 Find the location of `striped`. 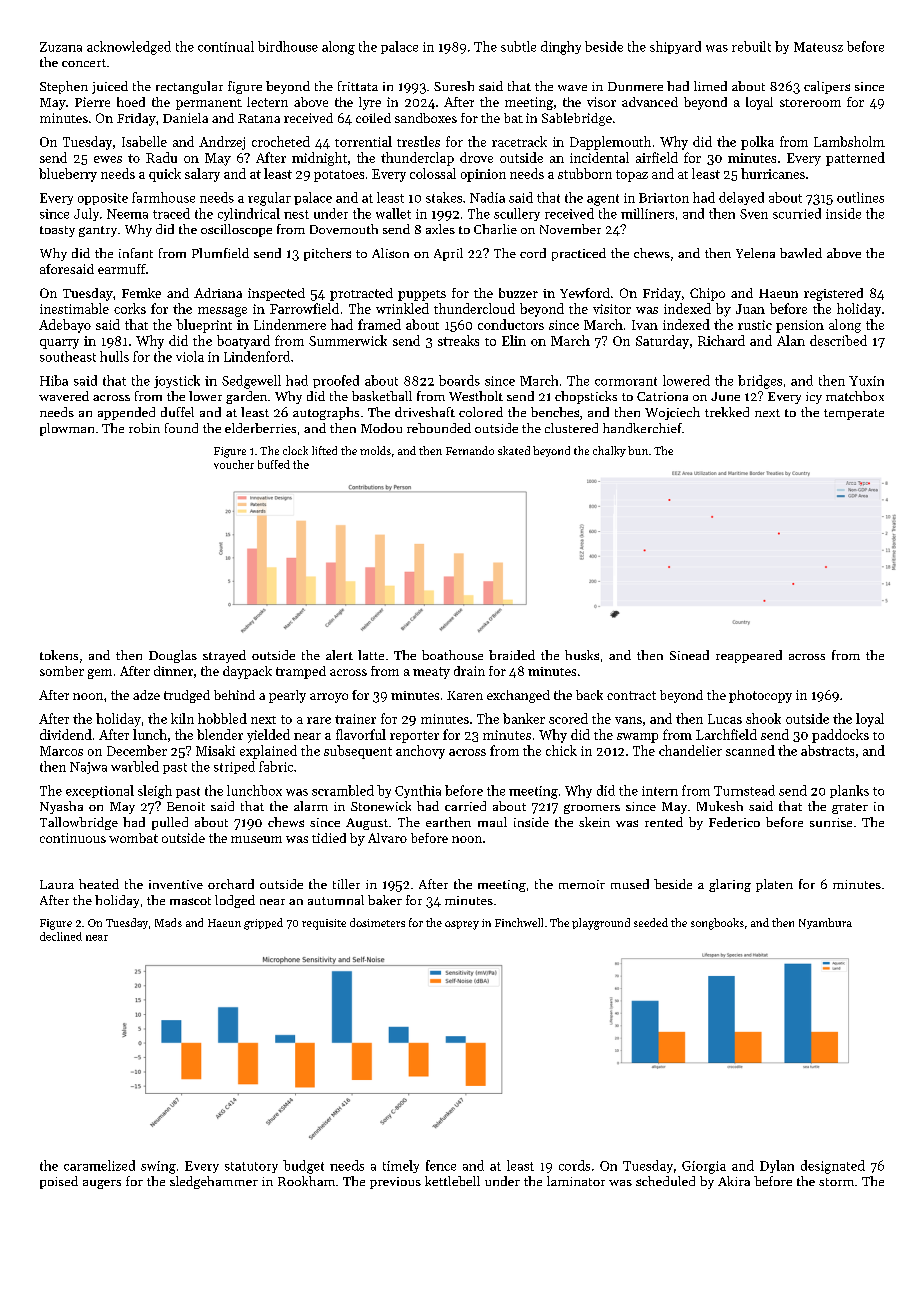

striped is located at coordinates (234, 767).
